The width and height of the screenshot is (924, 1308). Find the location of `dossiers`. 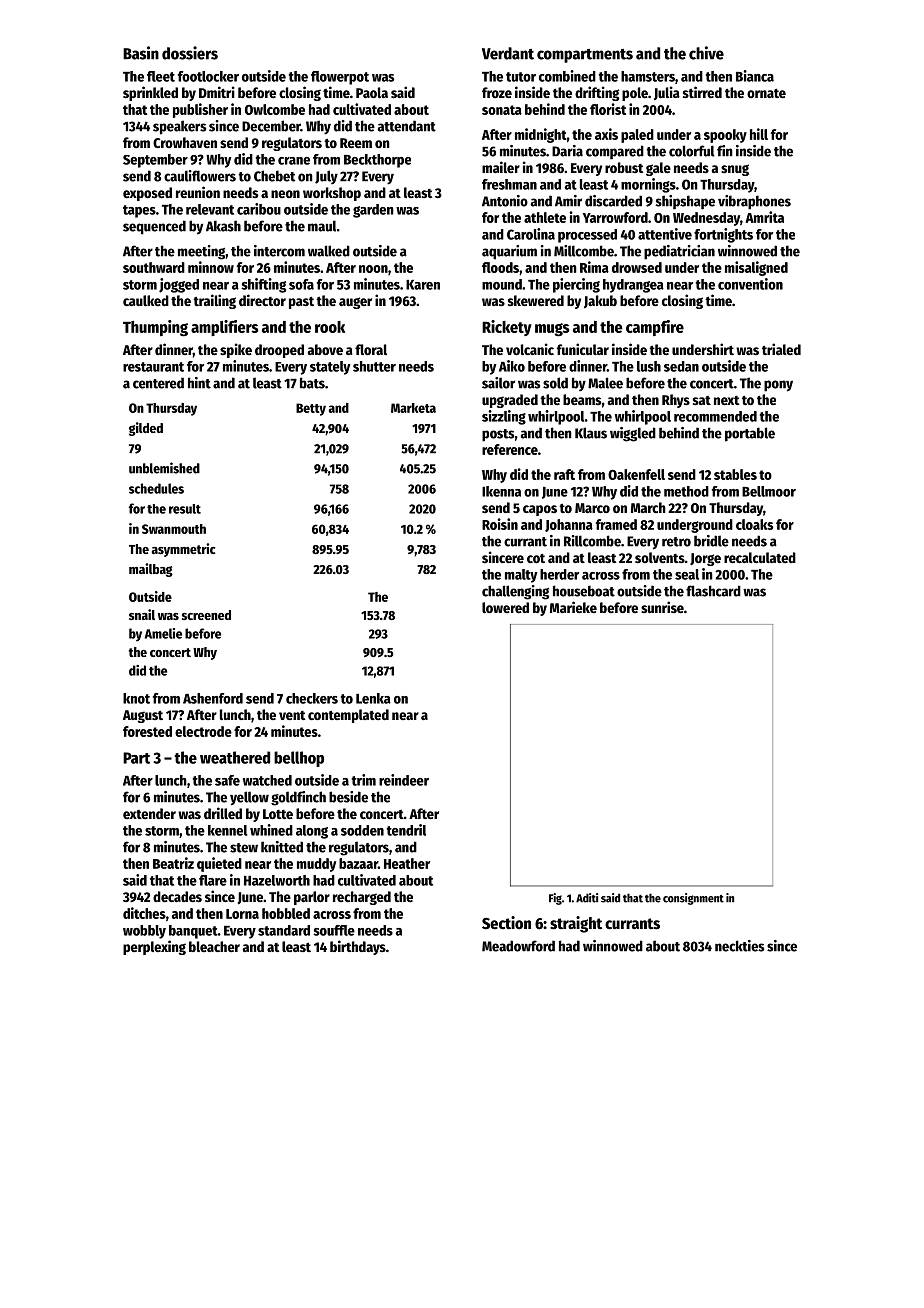

dossiers is located at coordinates (190, 53).
